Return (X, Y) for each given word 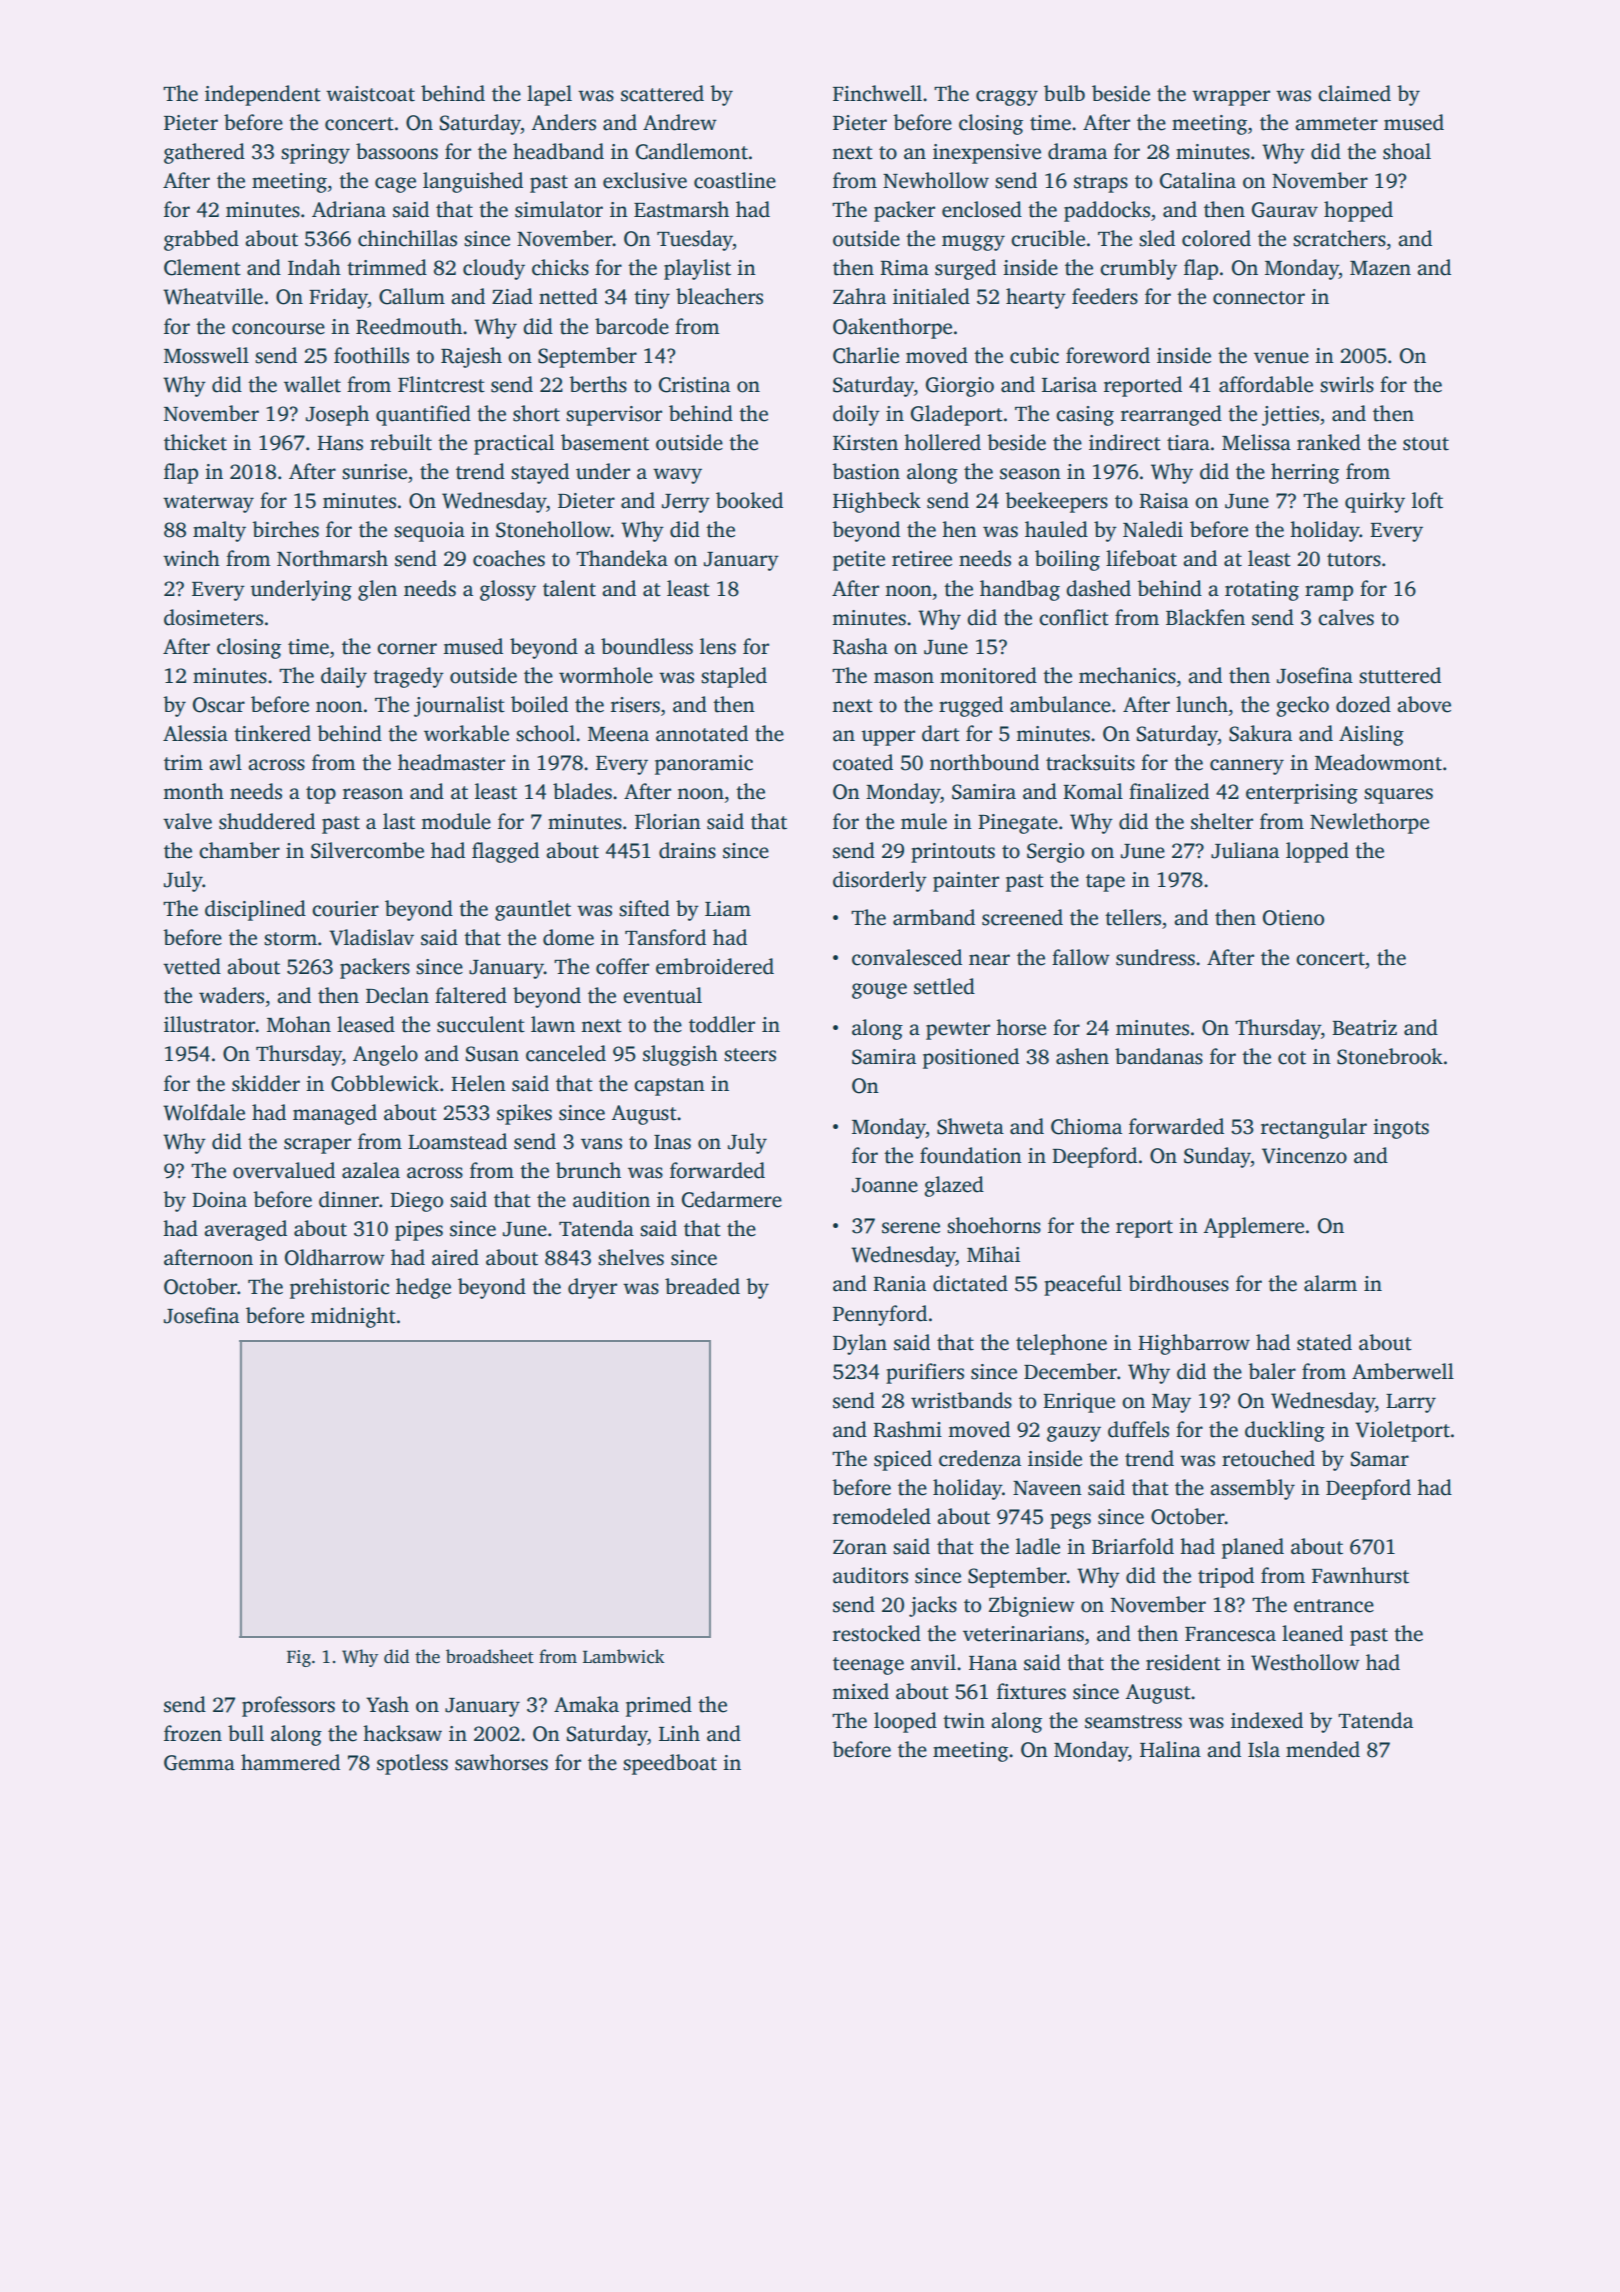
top (321, 795)
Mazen (1380, 268)
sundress (1155, 957)
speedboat (670, 1764)
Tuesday (695, 240)
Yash (387, 1704)
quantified (423, 415)
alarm (1330, 1283)
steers (750, 1055)
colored (1216, 238)
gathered (204, 153)
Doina (219, 1200)
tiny (652, 299)
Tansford (665, 937)
